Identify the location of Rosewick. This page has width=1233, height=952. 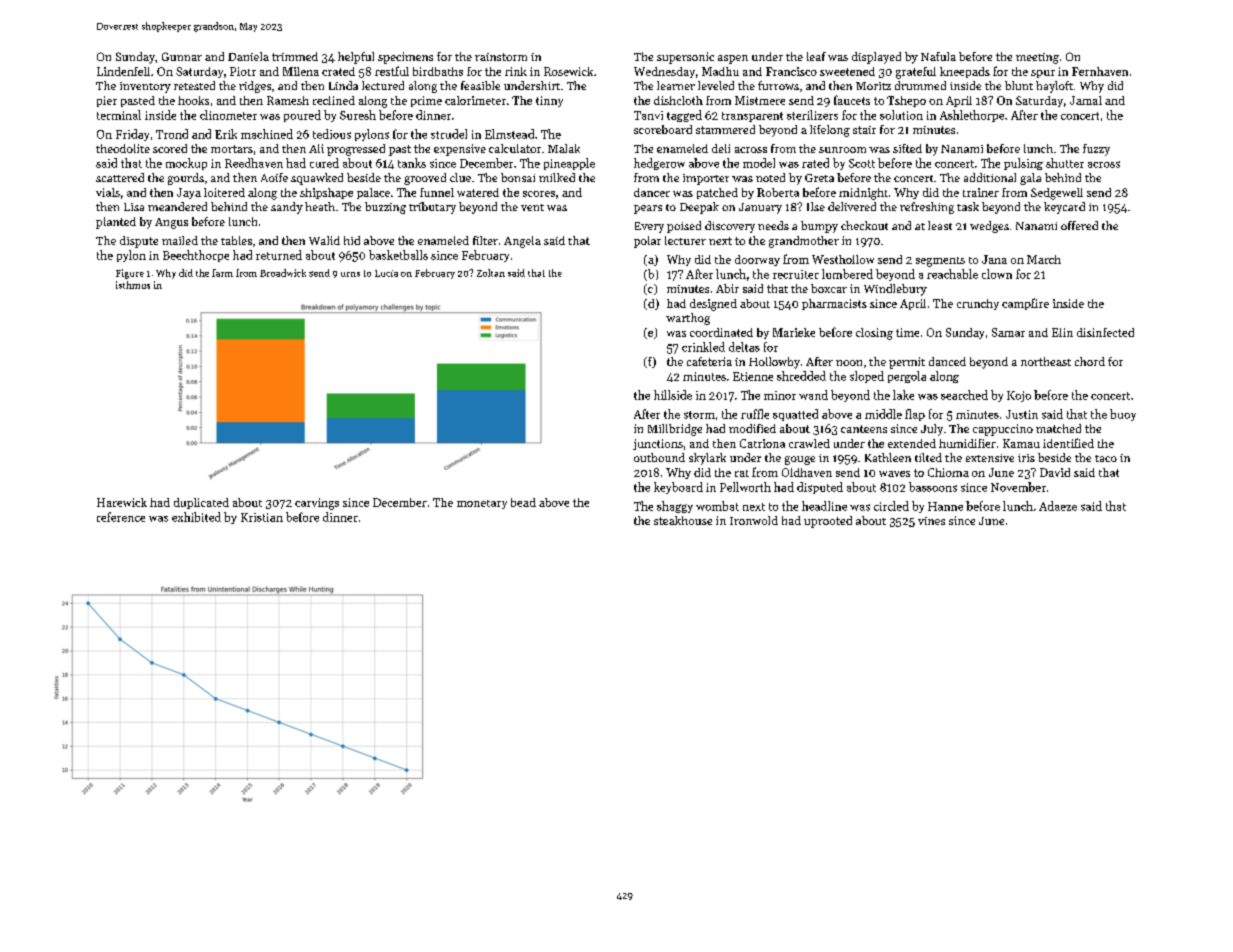
(568, 71).
